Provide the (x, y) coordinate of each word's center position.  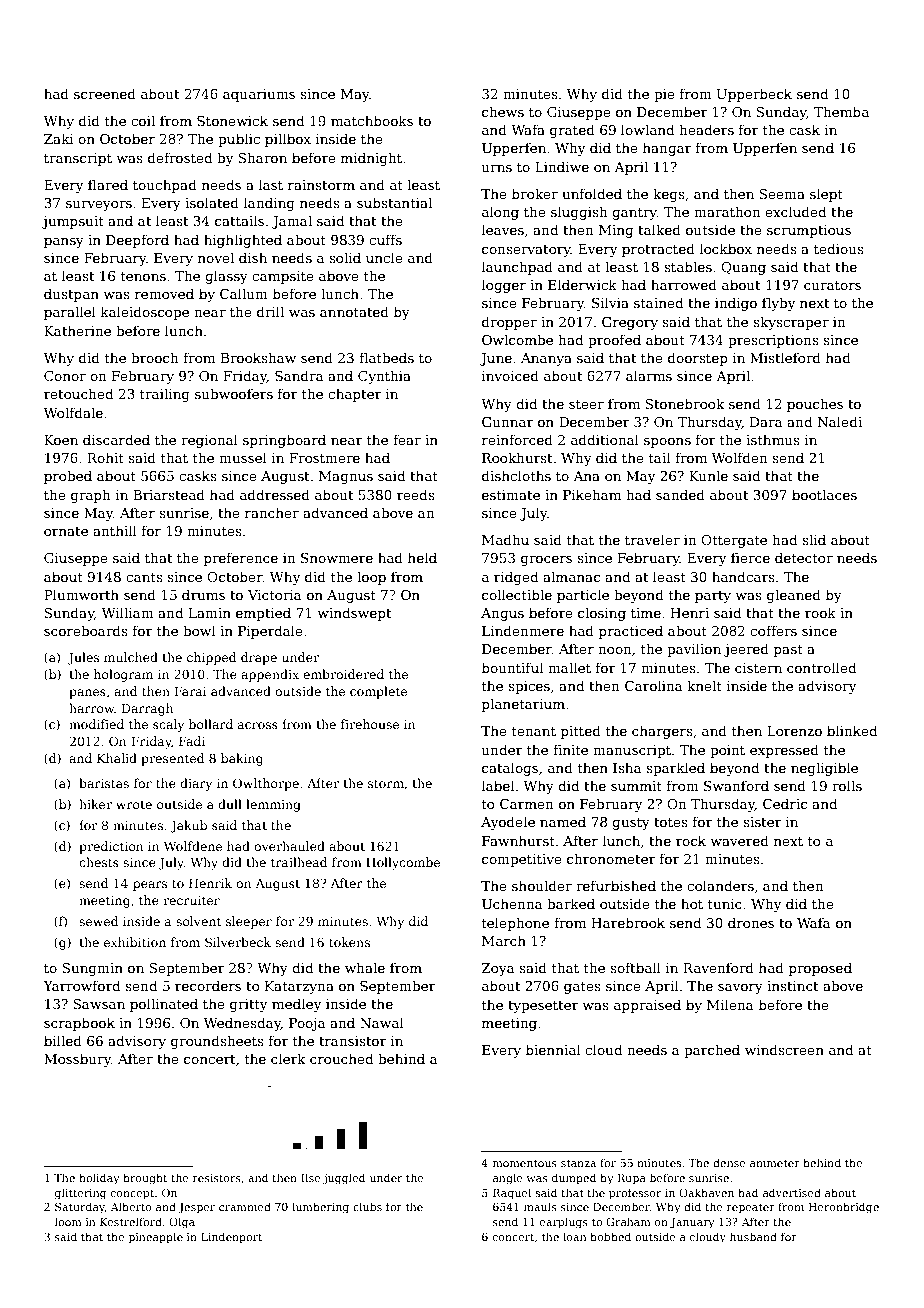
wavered (739, 840)
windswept (354, 614)
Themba (841, 111)
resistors (217, 1178)
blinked (852, 730)
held (422, 557)
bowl (199, 630)
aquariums (259, 95)
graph (91, 496)
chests (99, 862)
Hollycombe (403, 863)
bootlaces (824, 494)
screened (105, 93)
